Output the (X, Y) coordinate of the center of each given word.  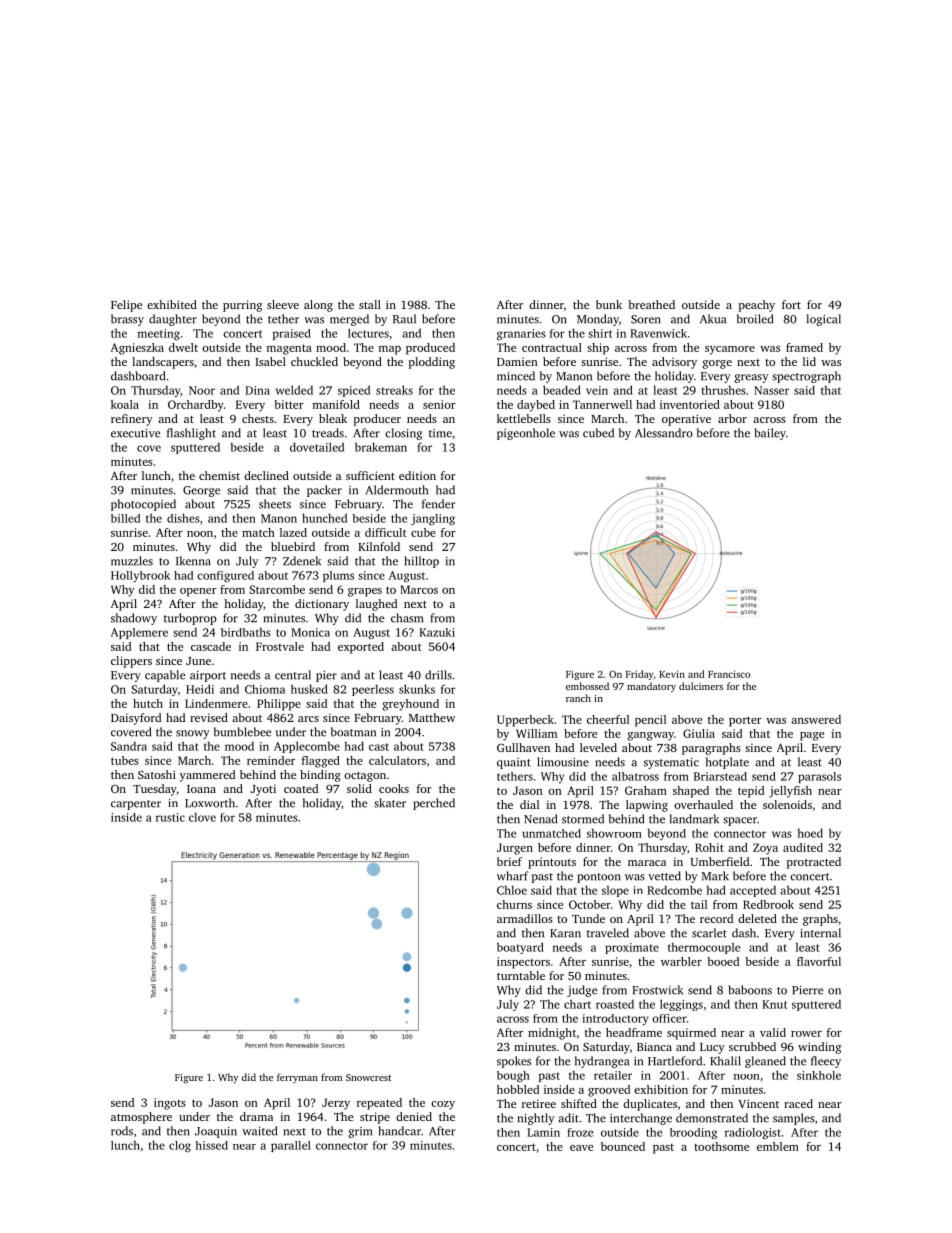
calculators (397, 760)
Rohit (709, 847)
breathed (651, 304)
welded (294, 390)
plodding (431, 363)
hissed (211, 1145)
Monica (310, 632)
